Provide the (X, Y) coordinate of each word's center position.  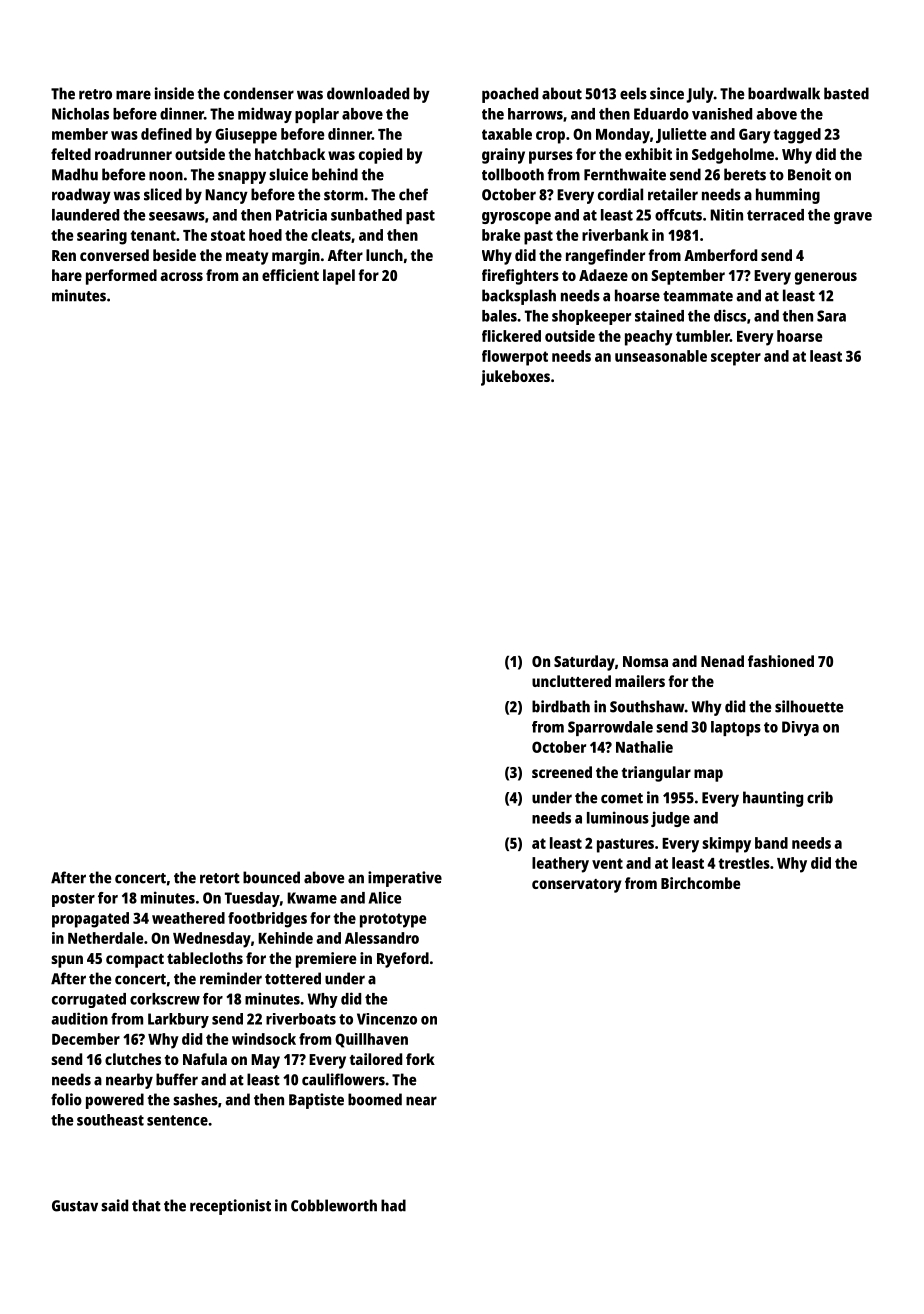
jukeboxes (515, 378)
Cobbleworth (334, 1205)
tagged (797, 136)
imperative (405, 879)
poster (73, 900)
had (393, 1205)
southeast (110, 1120)
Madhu (75, 174)
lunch (384, 255)
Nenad (722, 661)
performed (121, 277)
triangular (656, 774)
